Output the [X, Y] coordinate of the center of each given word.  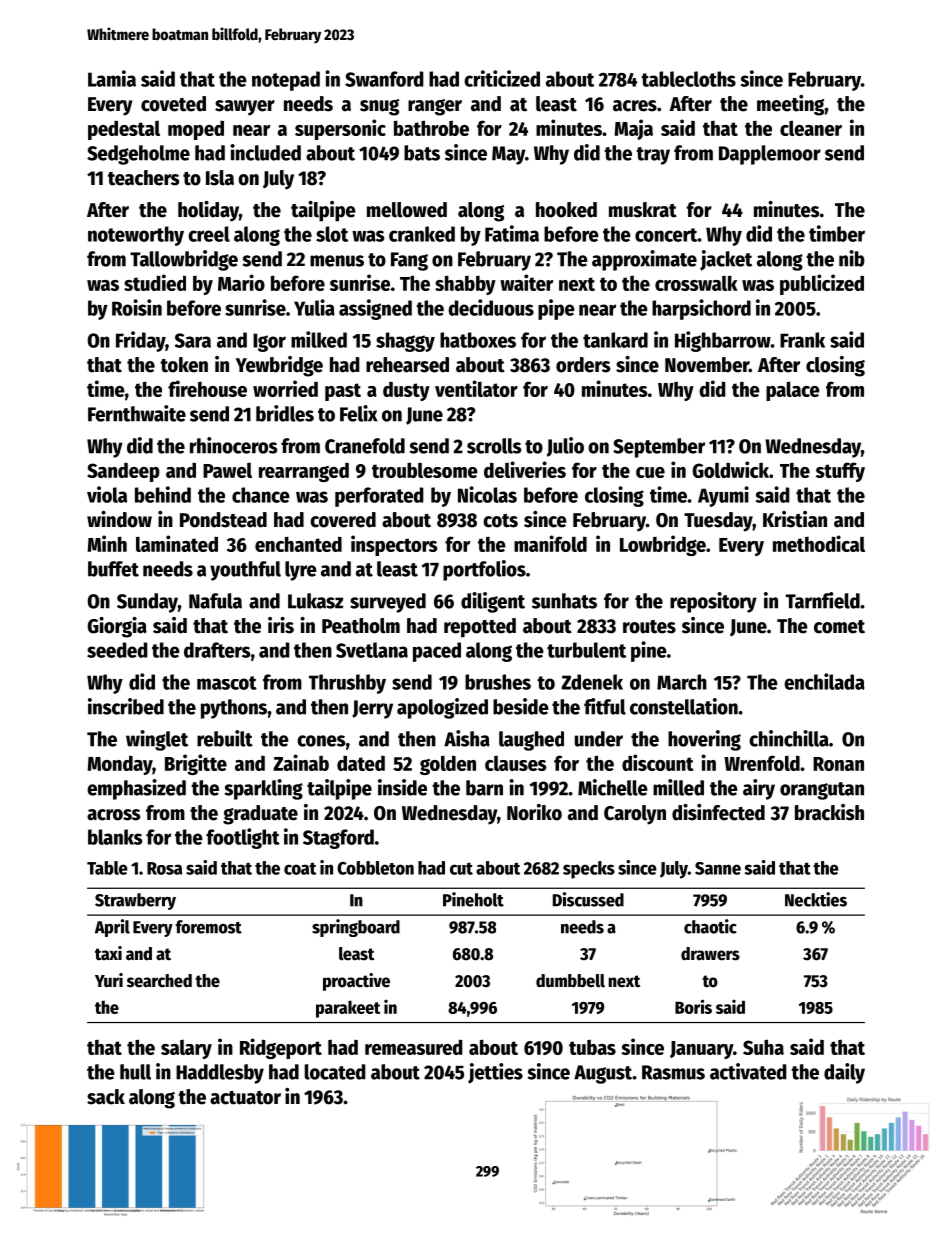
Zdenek [592, 682]
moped [196, 130]
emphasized [136, 789]
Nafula [215, 601]
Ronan [838, 764]
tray [653, 156]
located [335, 1072]
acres [635, 106]
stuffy [840, 472]
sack [106, 1097]
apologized [442, 708]
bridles [285, 413]
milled [678, 787]
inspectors [394, 545]
